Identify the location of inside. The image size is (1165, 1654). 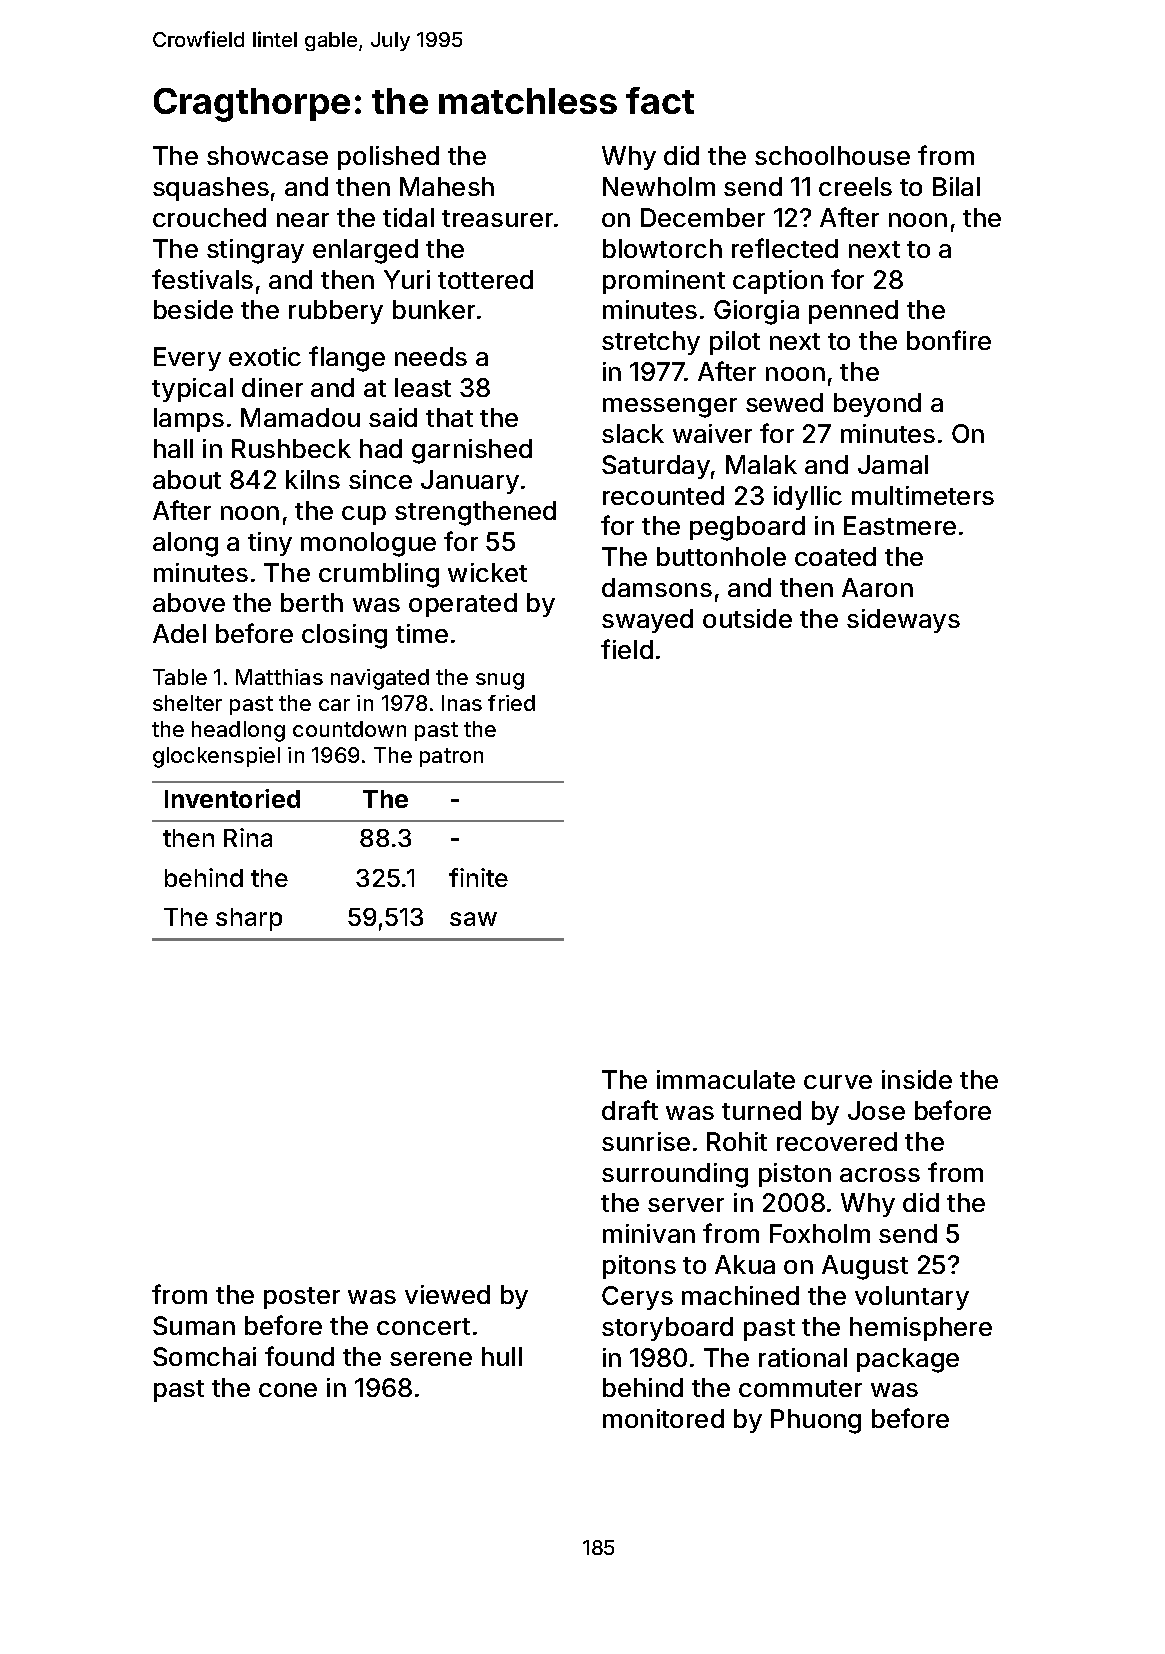
(917, 1079).
